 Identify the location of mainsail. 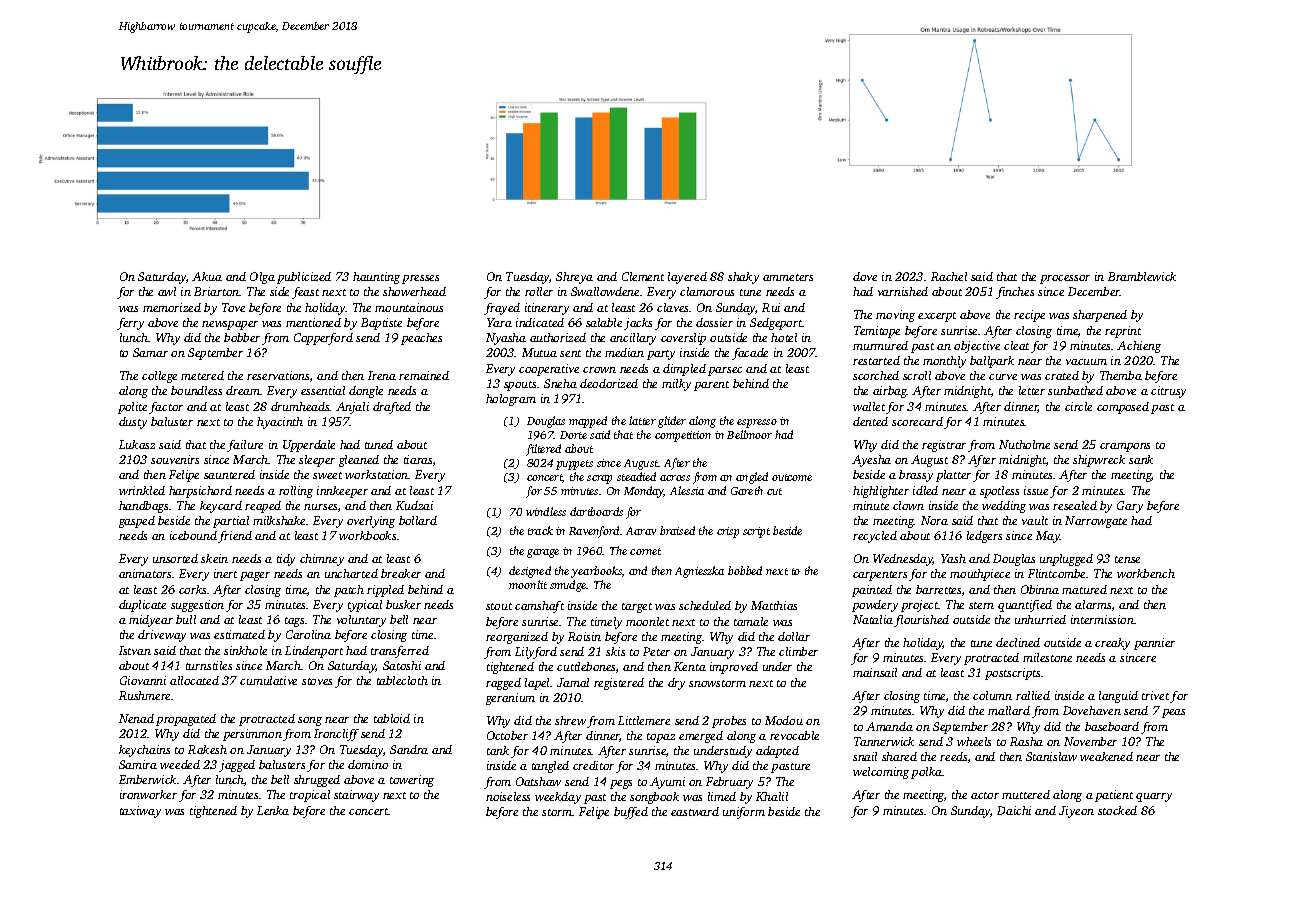
(875, 672).
